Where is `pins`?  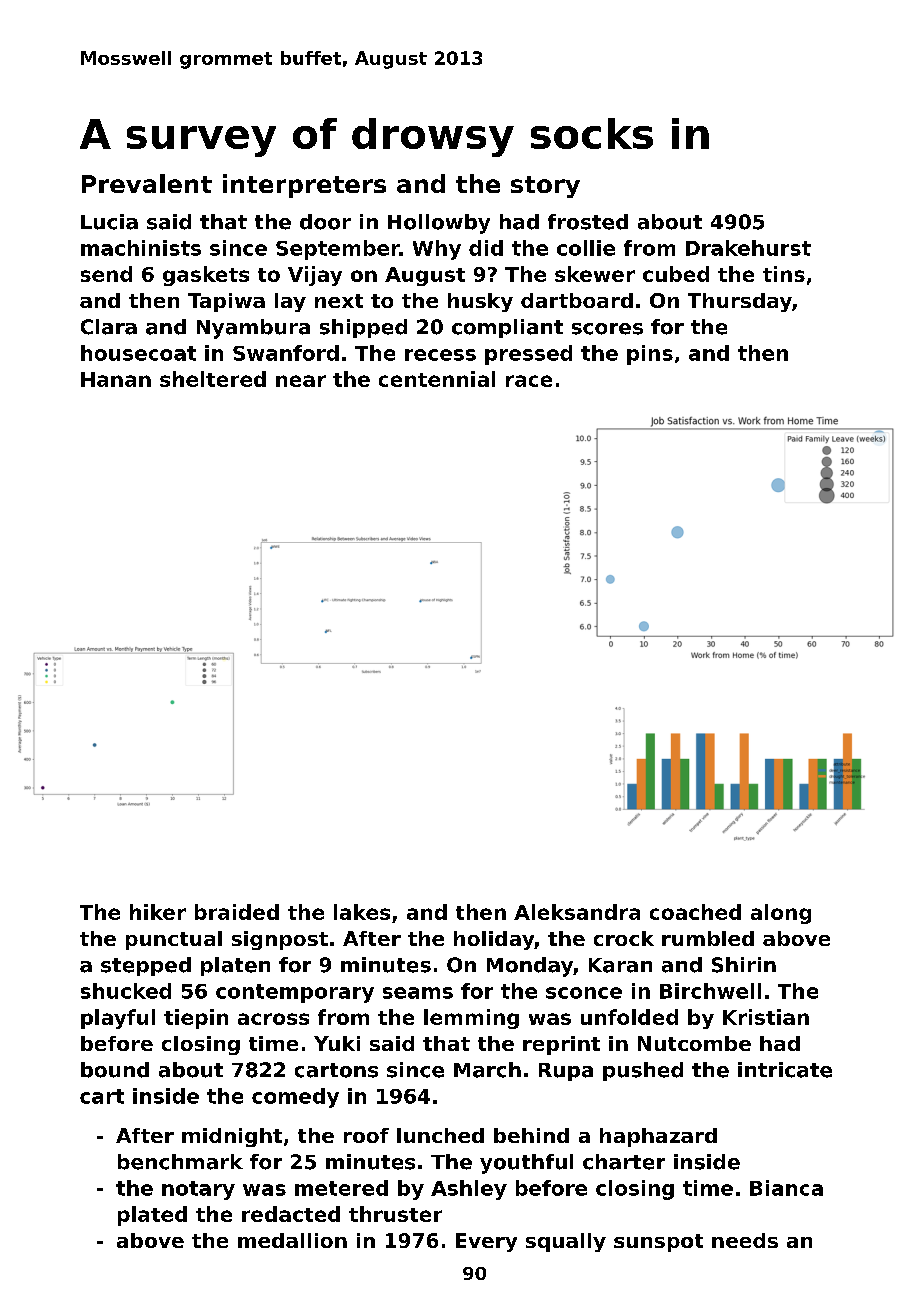 pins is located at coordinates (650, 355).
